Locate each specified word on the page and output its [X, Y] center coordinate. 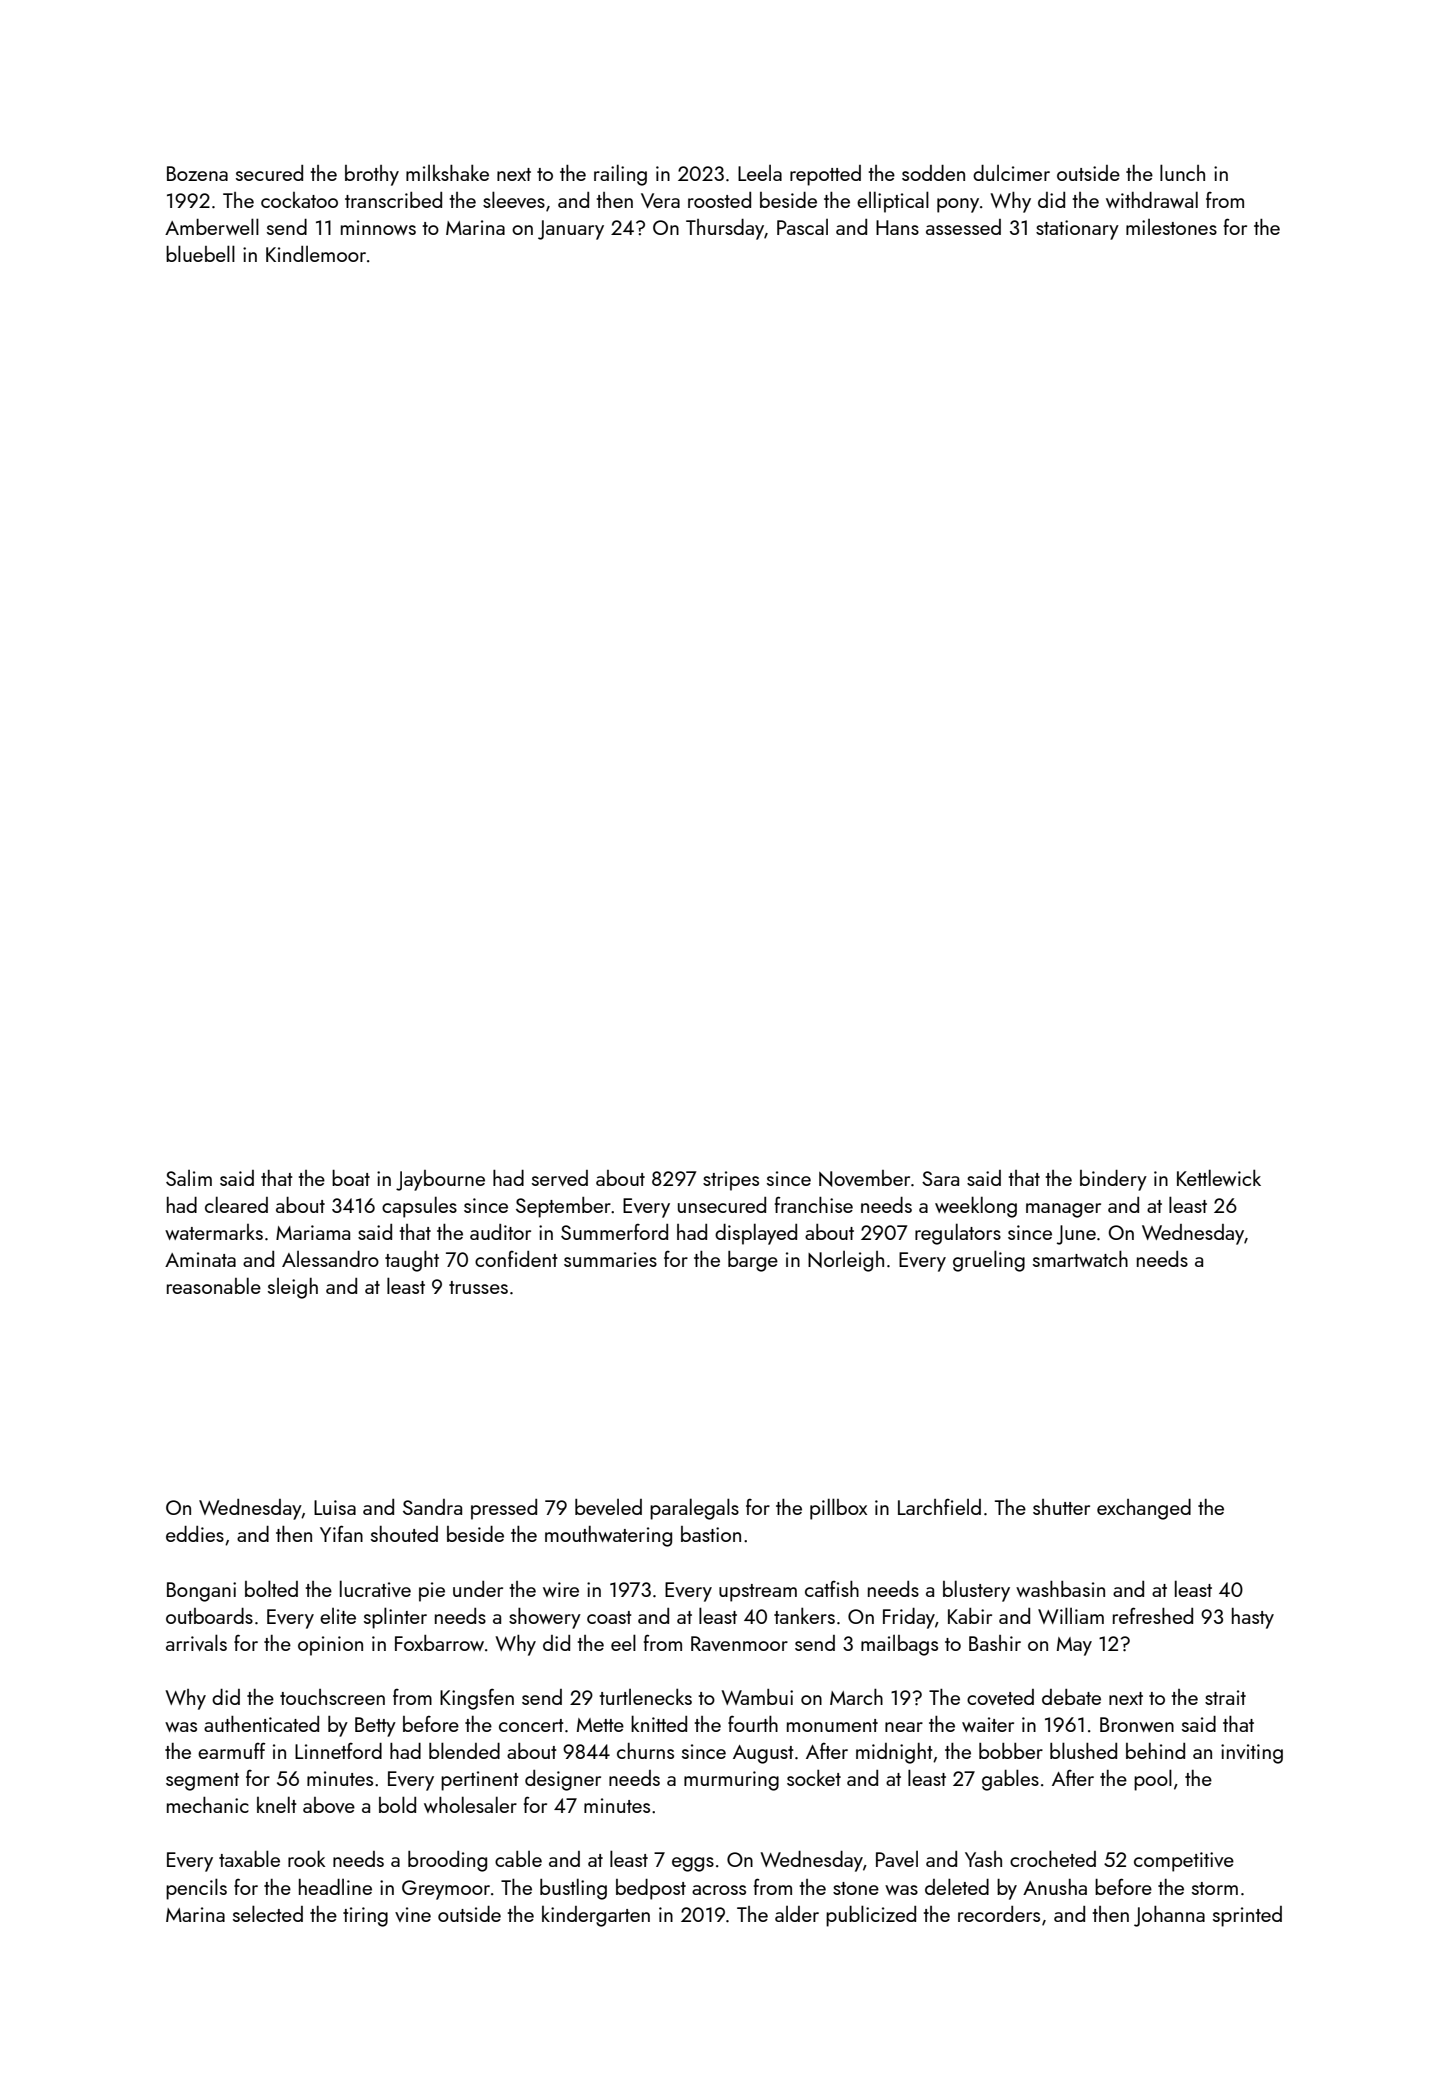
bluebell [200, 253]
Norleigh [846, 1261]
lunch [1182, 172]
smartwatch [1080, 1259]
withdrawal [1152, 199]
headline [335, 1887]
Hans [897, 227]
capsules [419, 1207]
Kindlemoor [316, 254]
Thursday [725, 229]
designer [563, 1780]
